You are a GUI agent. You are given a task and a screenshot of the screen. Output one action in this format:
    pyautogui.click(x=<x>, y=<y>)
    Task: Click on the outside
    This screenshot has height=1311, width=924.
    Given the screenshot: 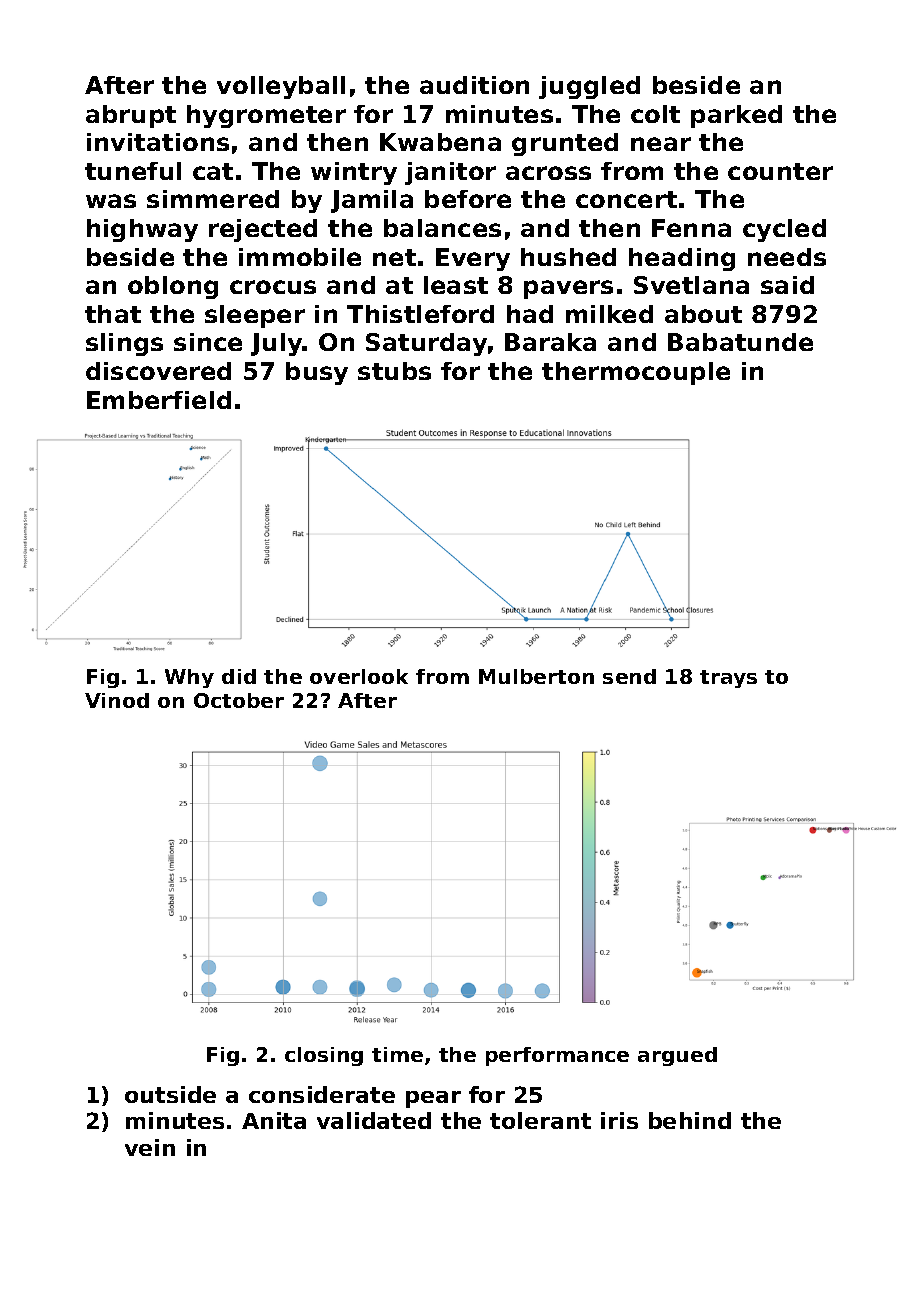 What is the action you would take?
    pyautogui.click(x=170, y=1094)
